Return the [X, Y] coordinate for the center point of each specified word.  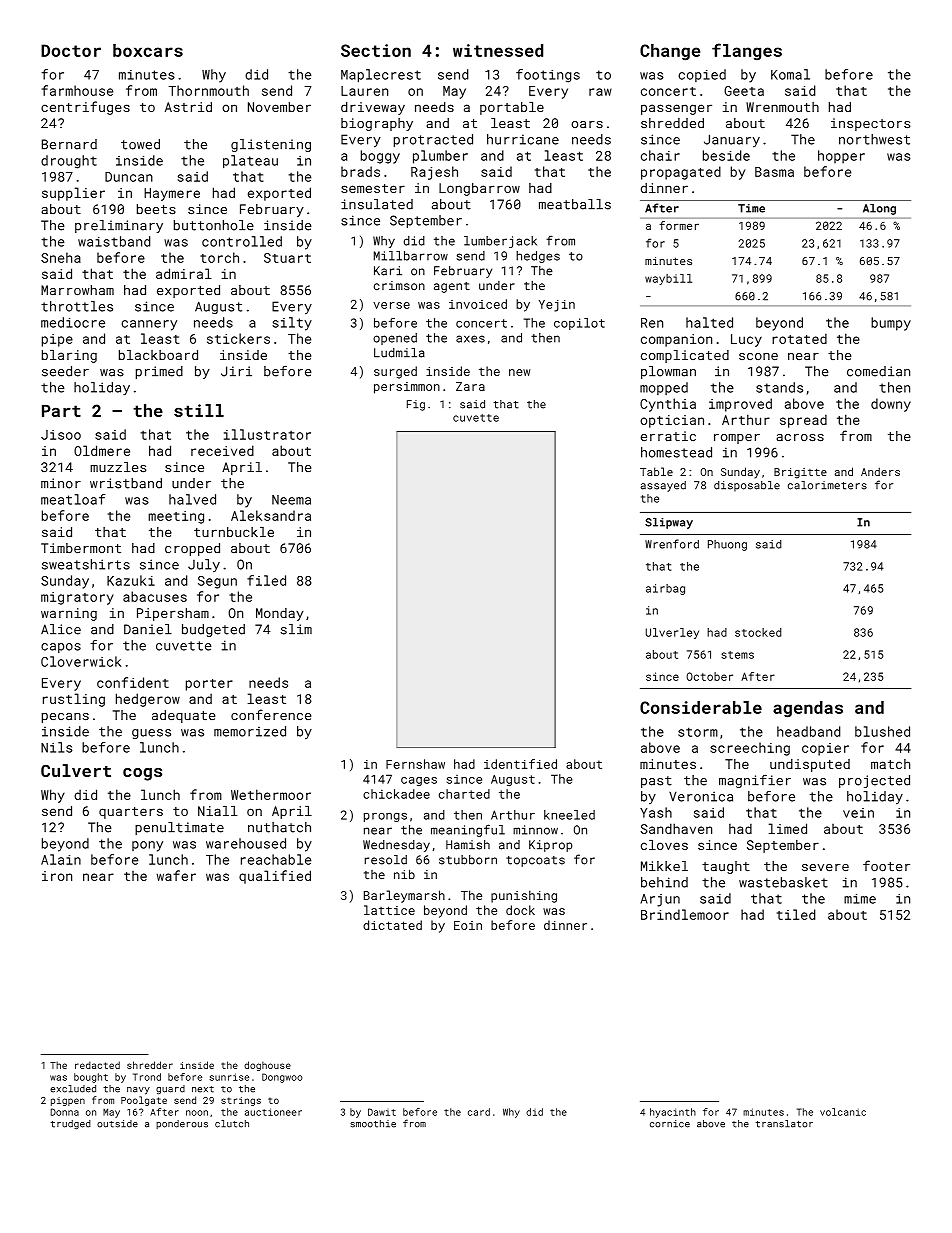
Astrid [188, 107]
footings [548, 76]
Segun [217, 582]
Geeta [744, 91]
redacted [97, 1065]
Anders [880, 471]
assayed [663, 486]
